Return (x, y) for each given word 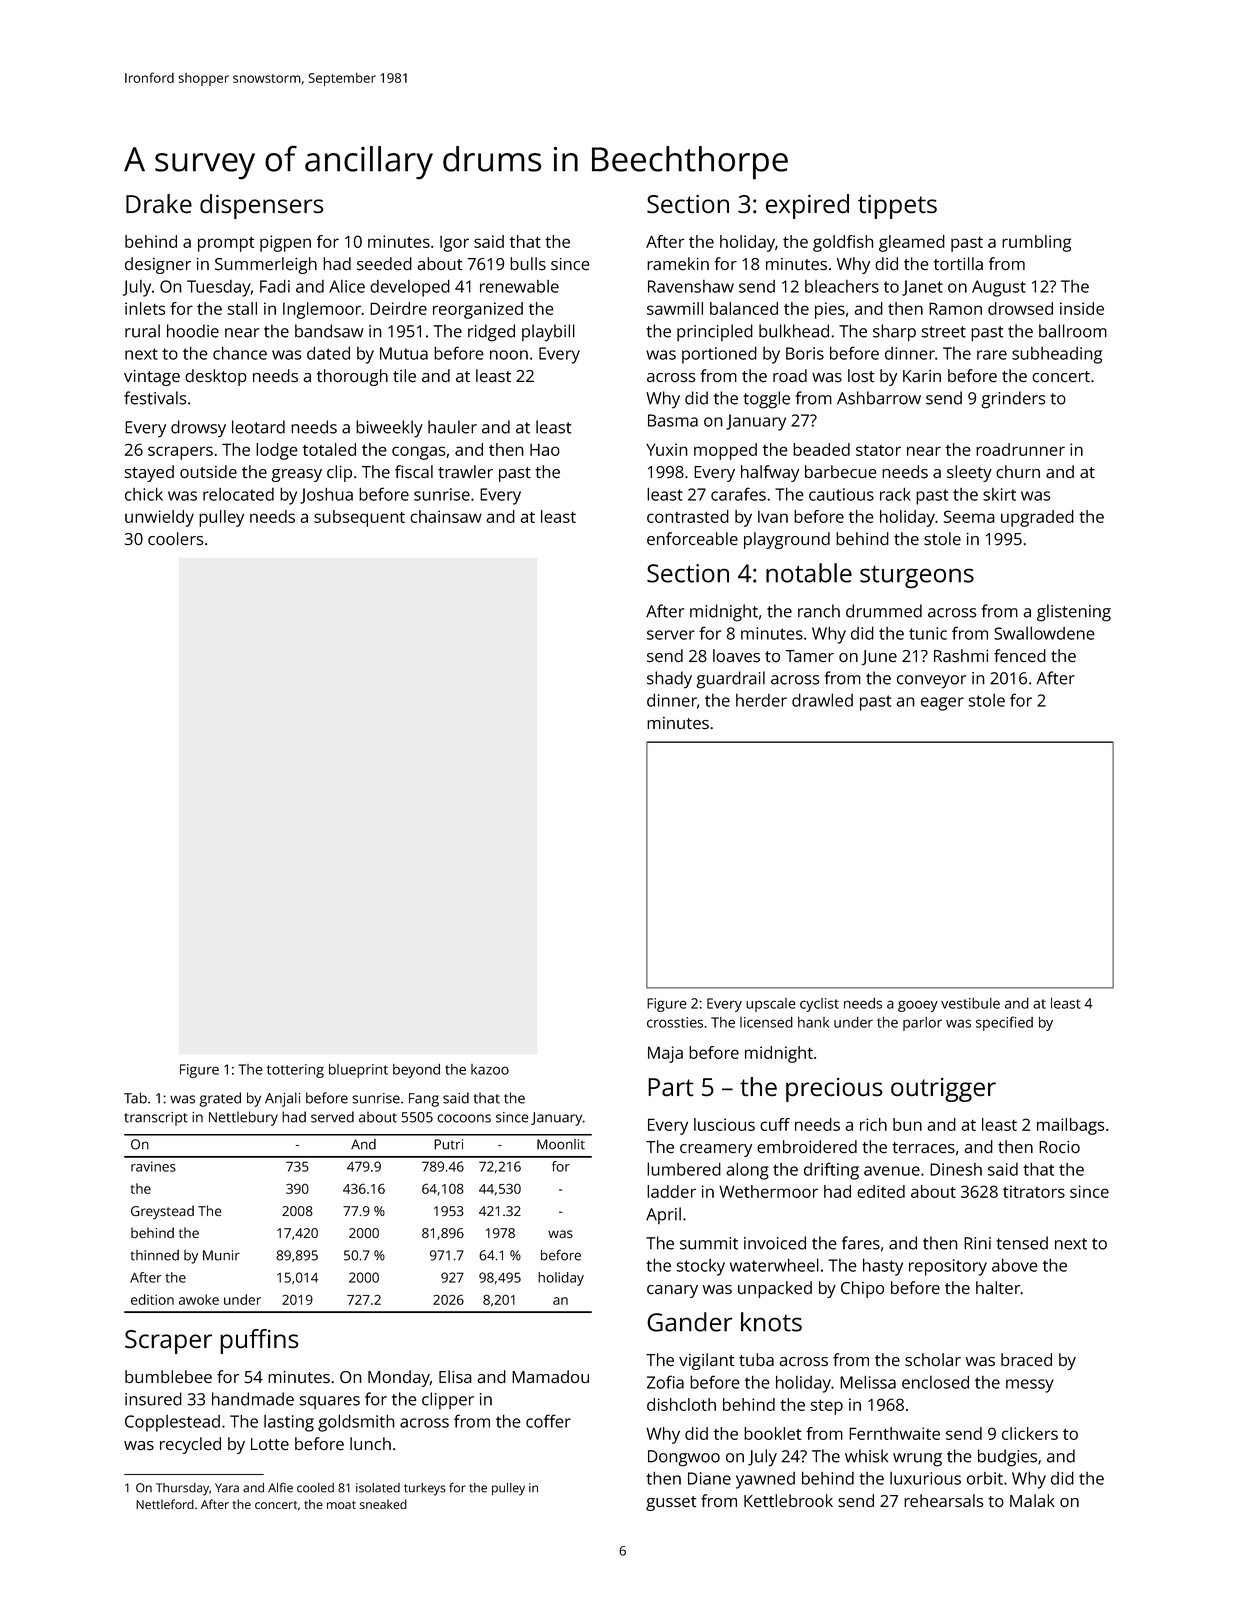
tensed (1022, 1243)
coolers (176, 539)
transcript (156, 1119)
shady (669, 680)
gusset (671, 1503)
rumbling (1036, 243)
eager (942, 704)
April (663, 1215)
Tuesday (219, 288)
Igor (454, 244)
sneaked (383, 1504)
